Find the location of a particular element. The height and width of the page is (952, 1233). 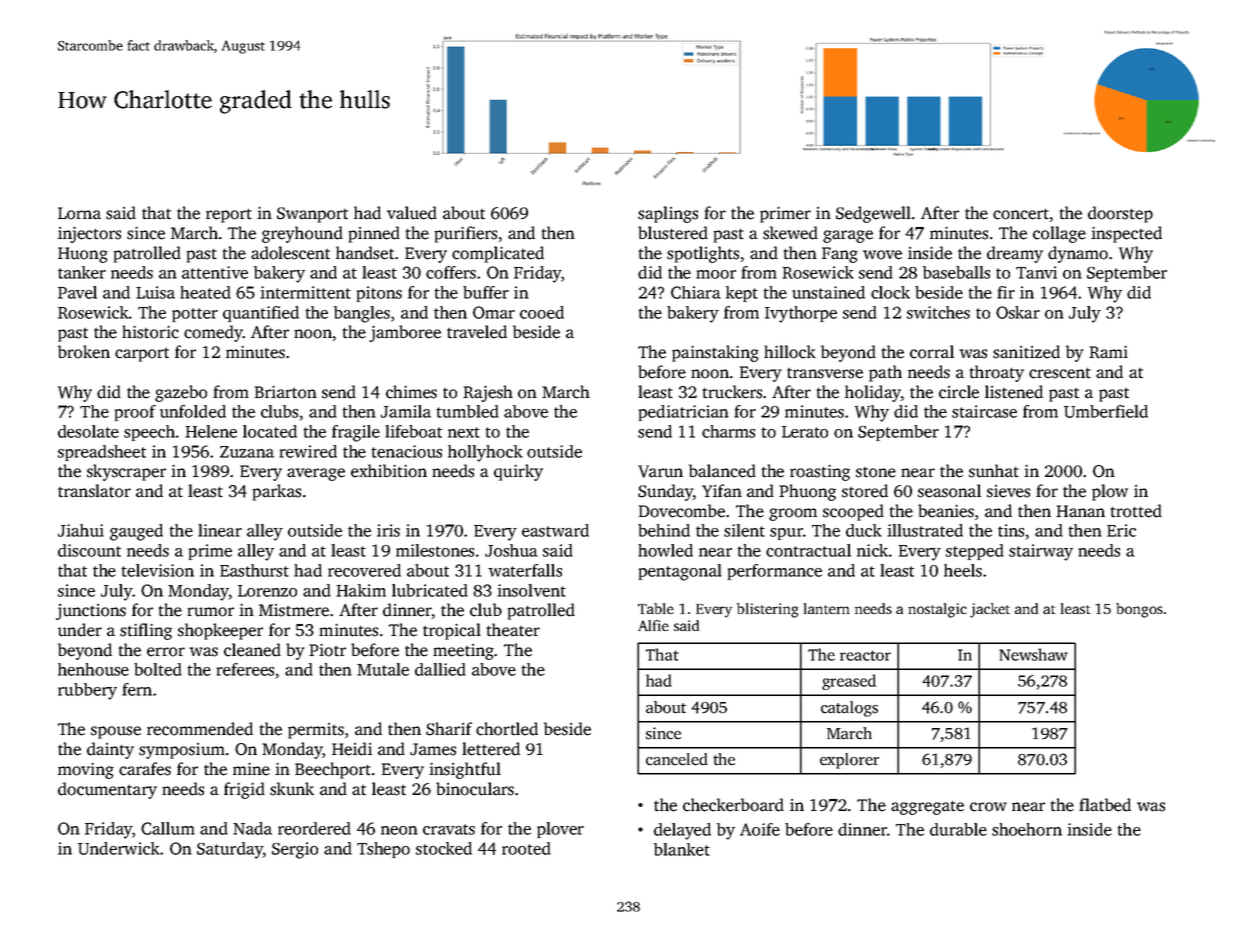

Lorna is located at coordinates (79, 213).
